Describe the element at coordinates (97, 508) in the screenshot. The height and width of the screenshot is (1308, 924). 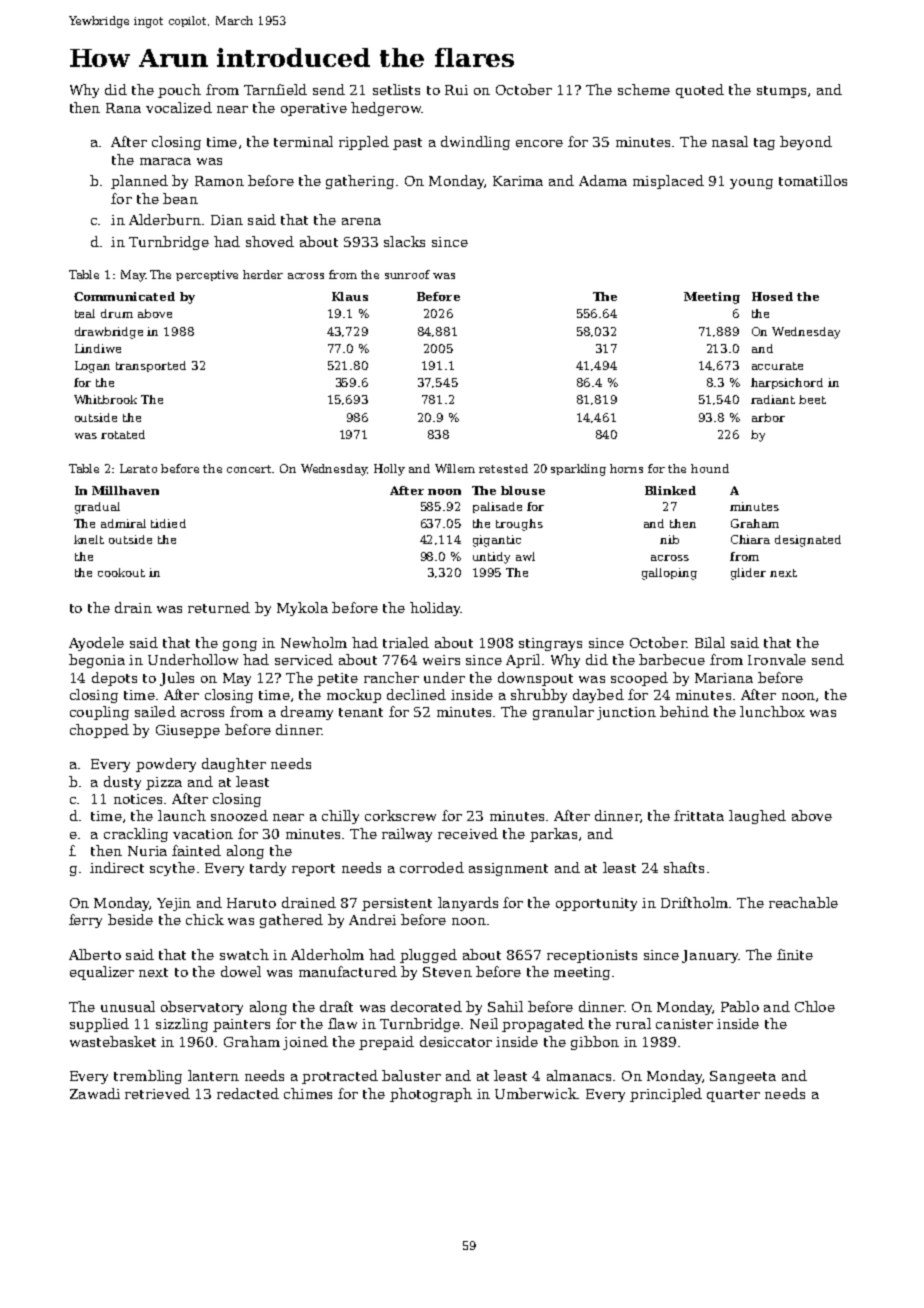
I see `gradual` at that location.
